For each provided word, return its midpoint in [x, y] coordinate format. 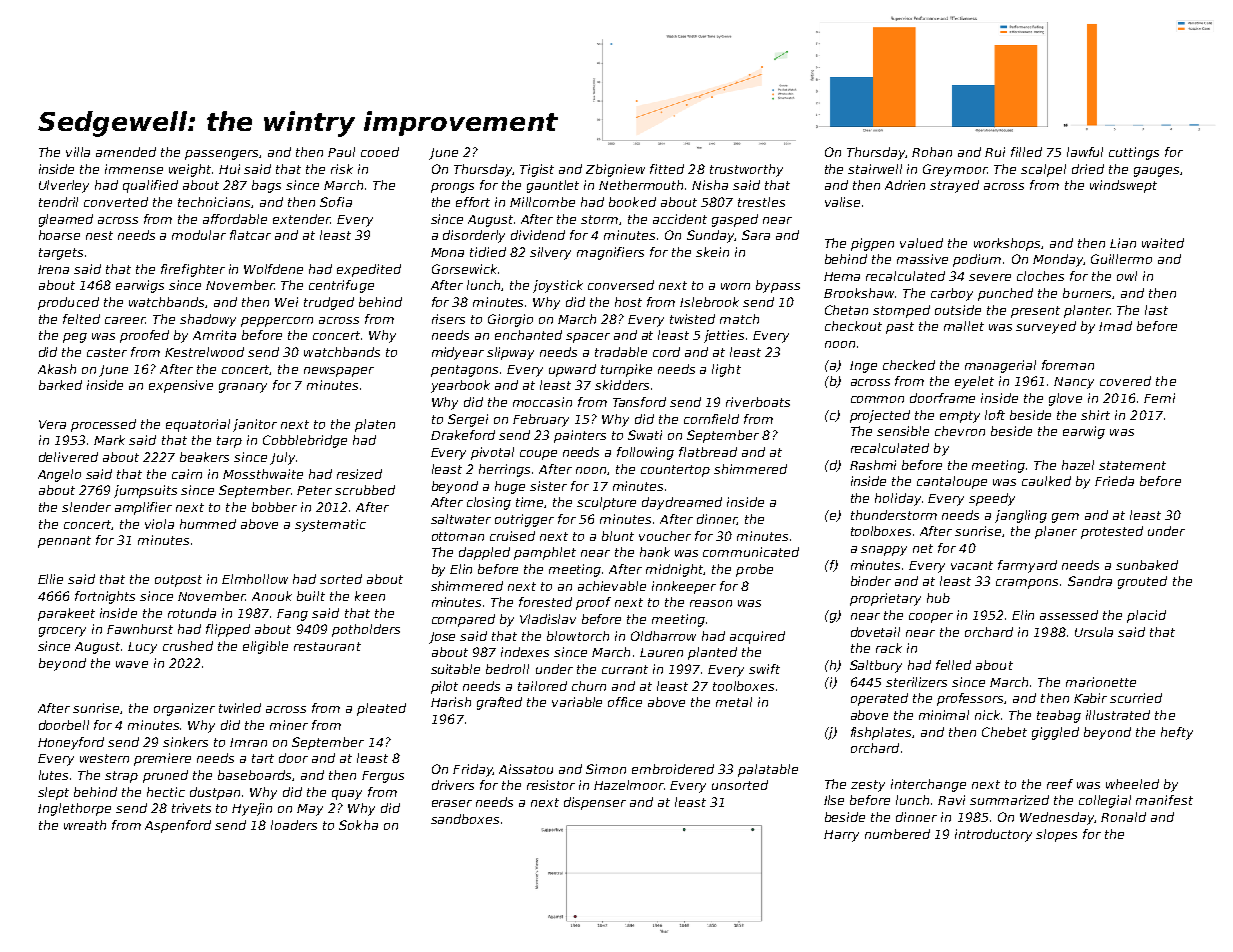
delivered [68, 457]
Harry [841, 836]
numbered [897, 834]
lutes [53, 775]
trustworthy [746, 170]
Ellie [50, 579]
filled [1026, 152]
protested [1112, 532]
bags [266, 186]
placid [1146, 616]
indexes [525, 652]
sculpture [606, 503]
